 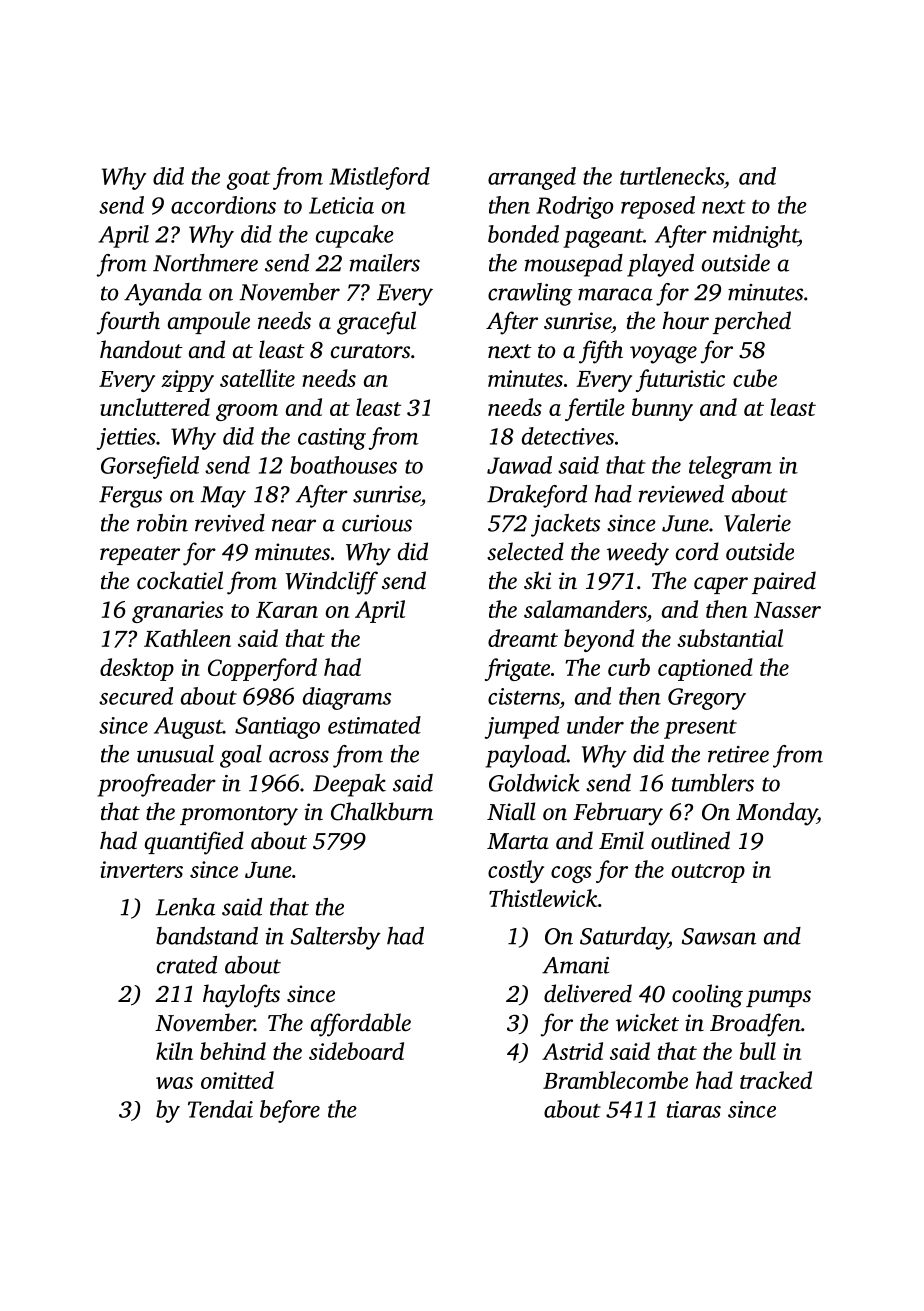 What do you see at coordinates (615, 294) in the screenshot?
I see `maraca` at bounding box center [615, 294].
